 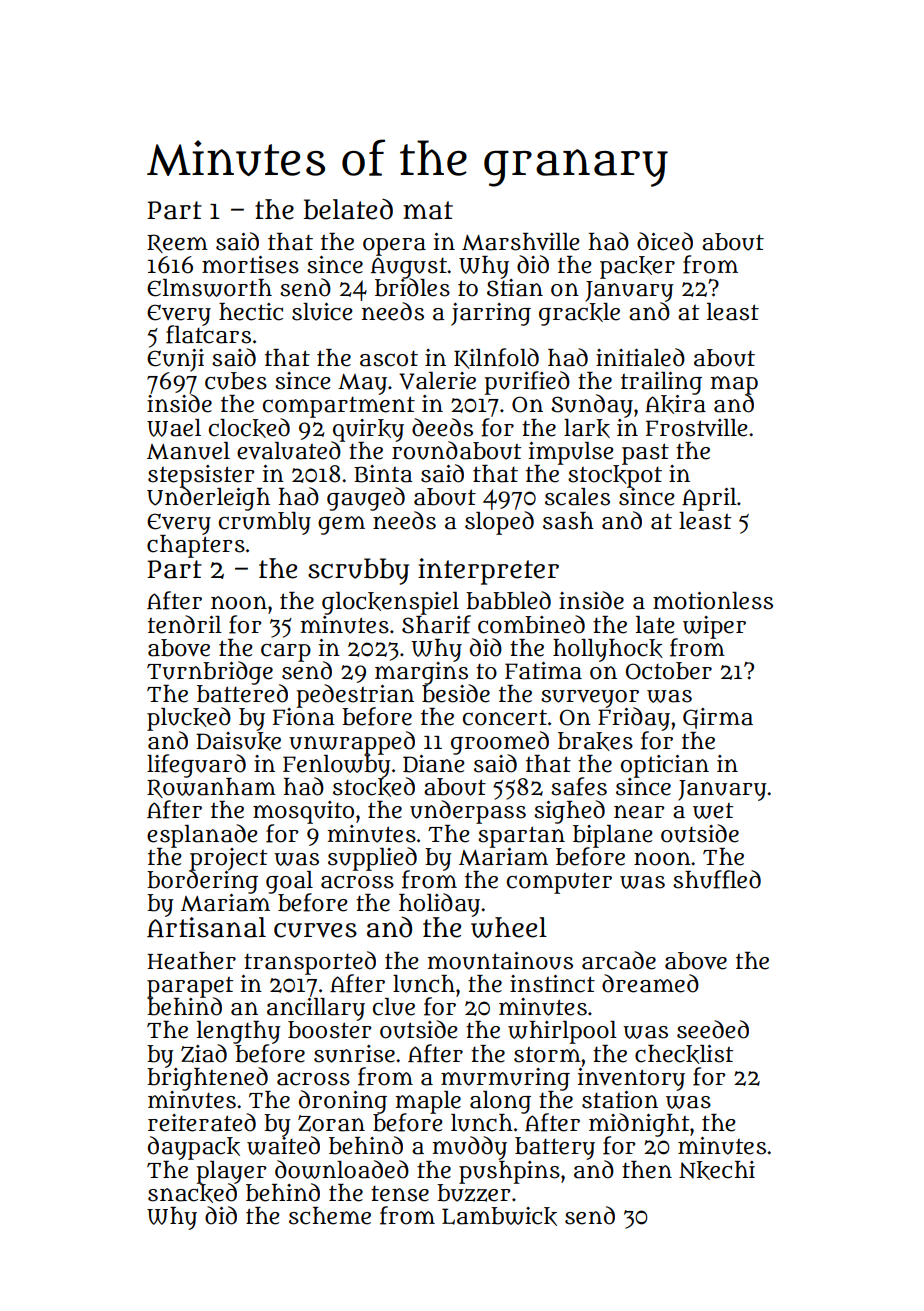 I want to click on sash, so click(x=568, y=521).
